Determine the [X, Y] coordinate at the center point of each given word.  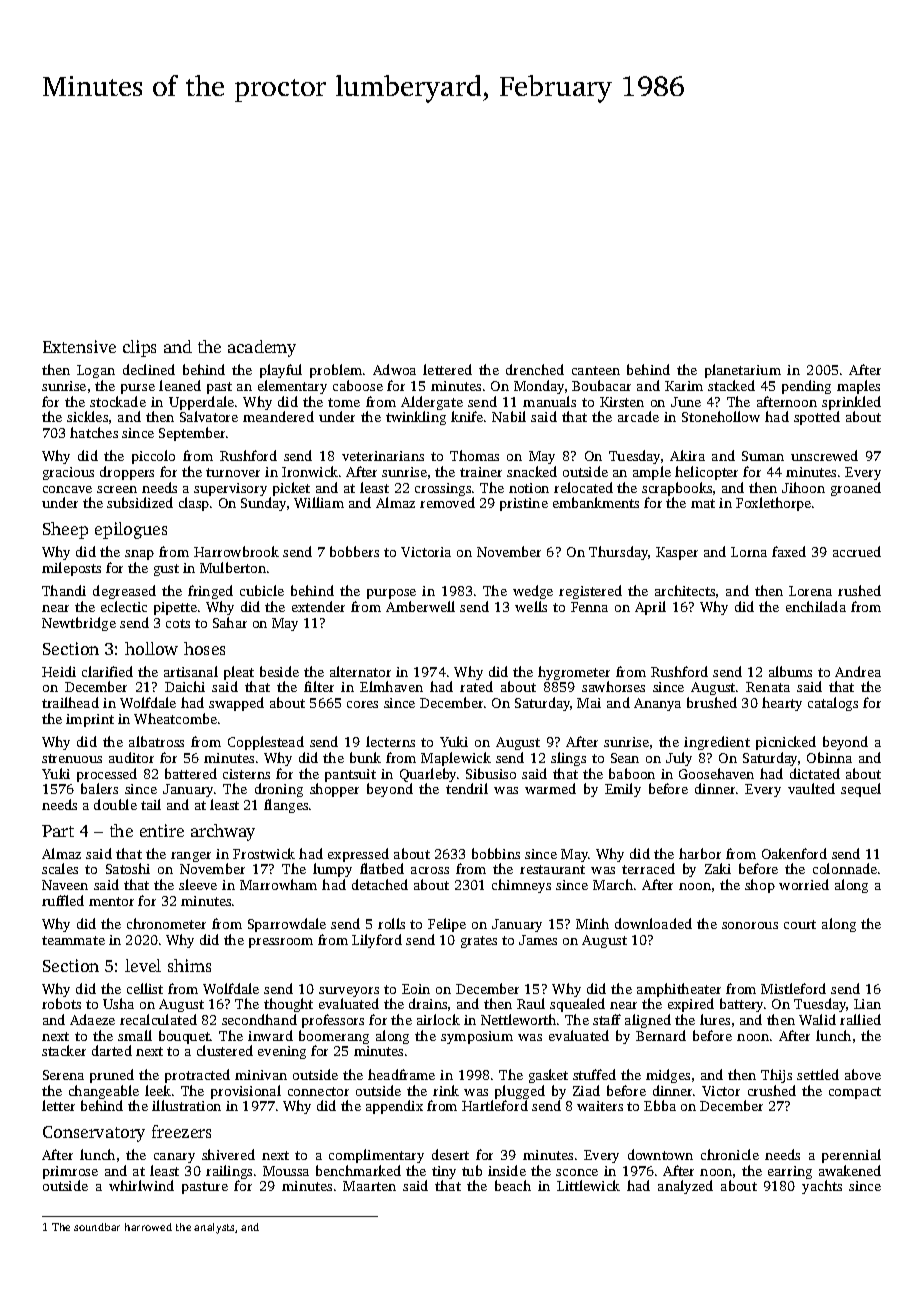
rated [476, 686]
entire [162, 830]
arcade [638, 416]
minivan [261, 1075]
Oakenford [794, 853]
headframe [401, 1074]
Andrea [858, 671]
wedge [533, 592]
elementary [292, 387]
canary [174, 1158]
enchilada [816, 606]
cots [178, 623]
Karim [684, 386]
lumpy [332, 870]
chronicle [730, 1154]
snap [139, 555]
